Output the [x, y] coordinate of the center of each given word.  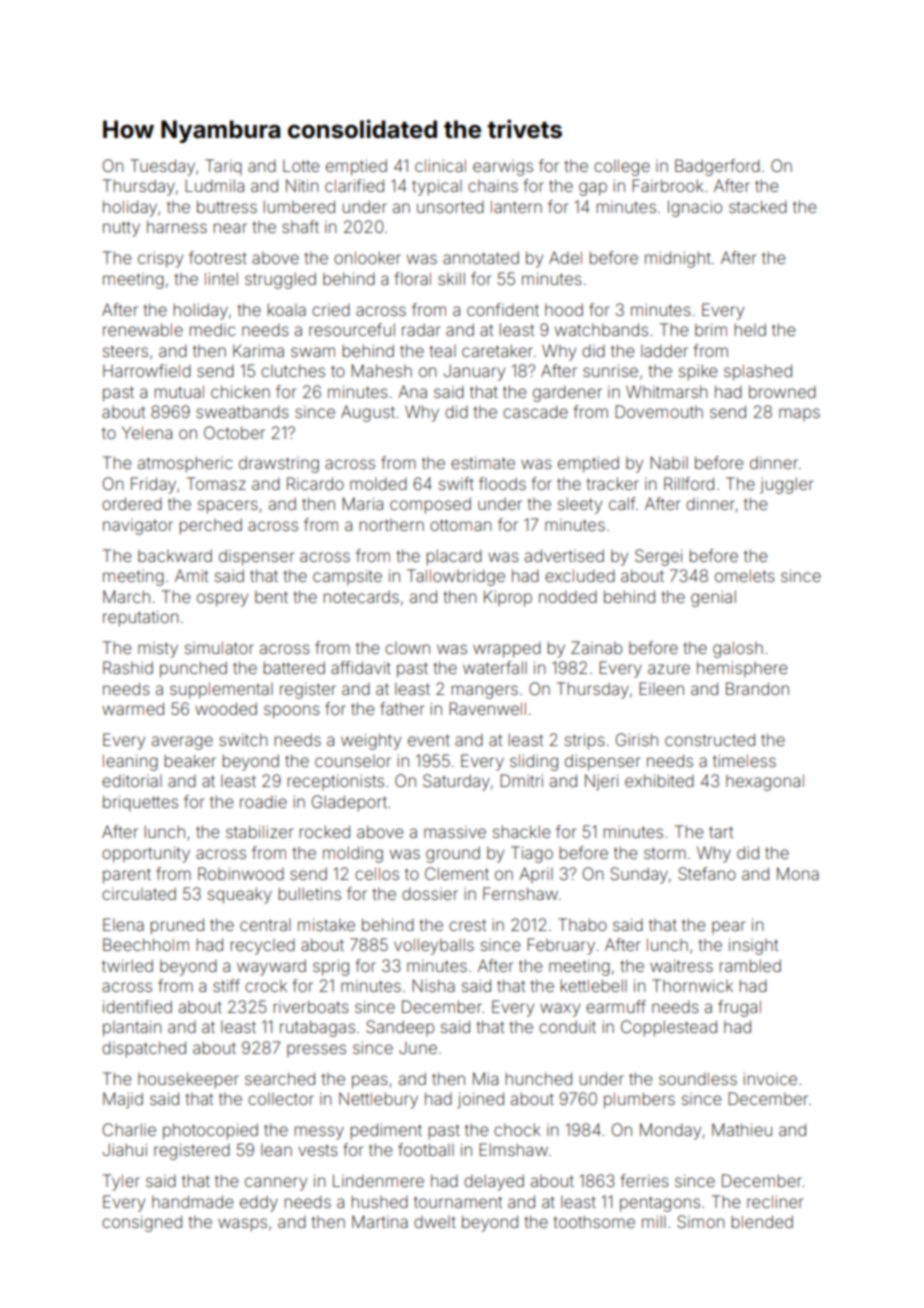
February [561, 946]
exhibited [659, 780]
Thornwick [692, 985]
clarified [354, 185]
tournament [458, 1202]
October [234, 432]
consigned [142, 1223]
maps [799, 414]
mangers [485, 692]
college [622, 167]
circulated [139, 893]
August [368, 413]
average [182, 743]
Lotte [301, 166]
